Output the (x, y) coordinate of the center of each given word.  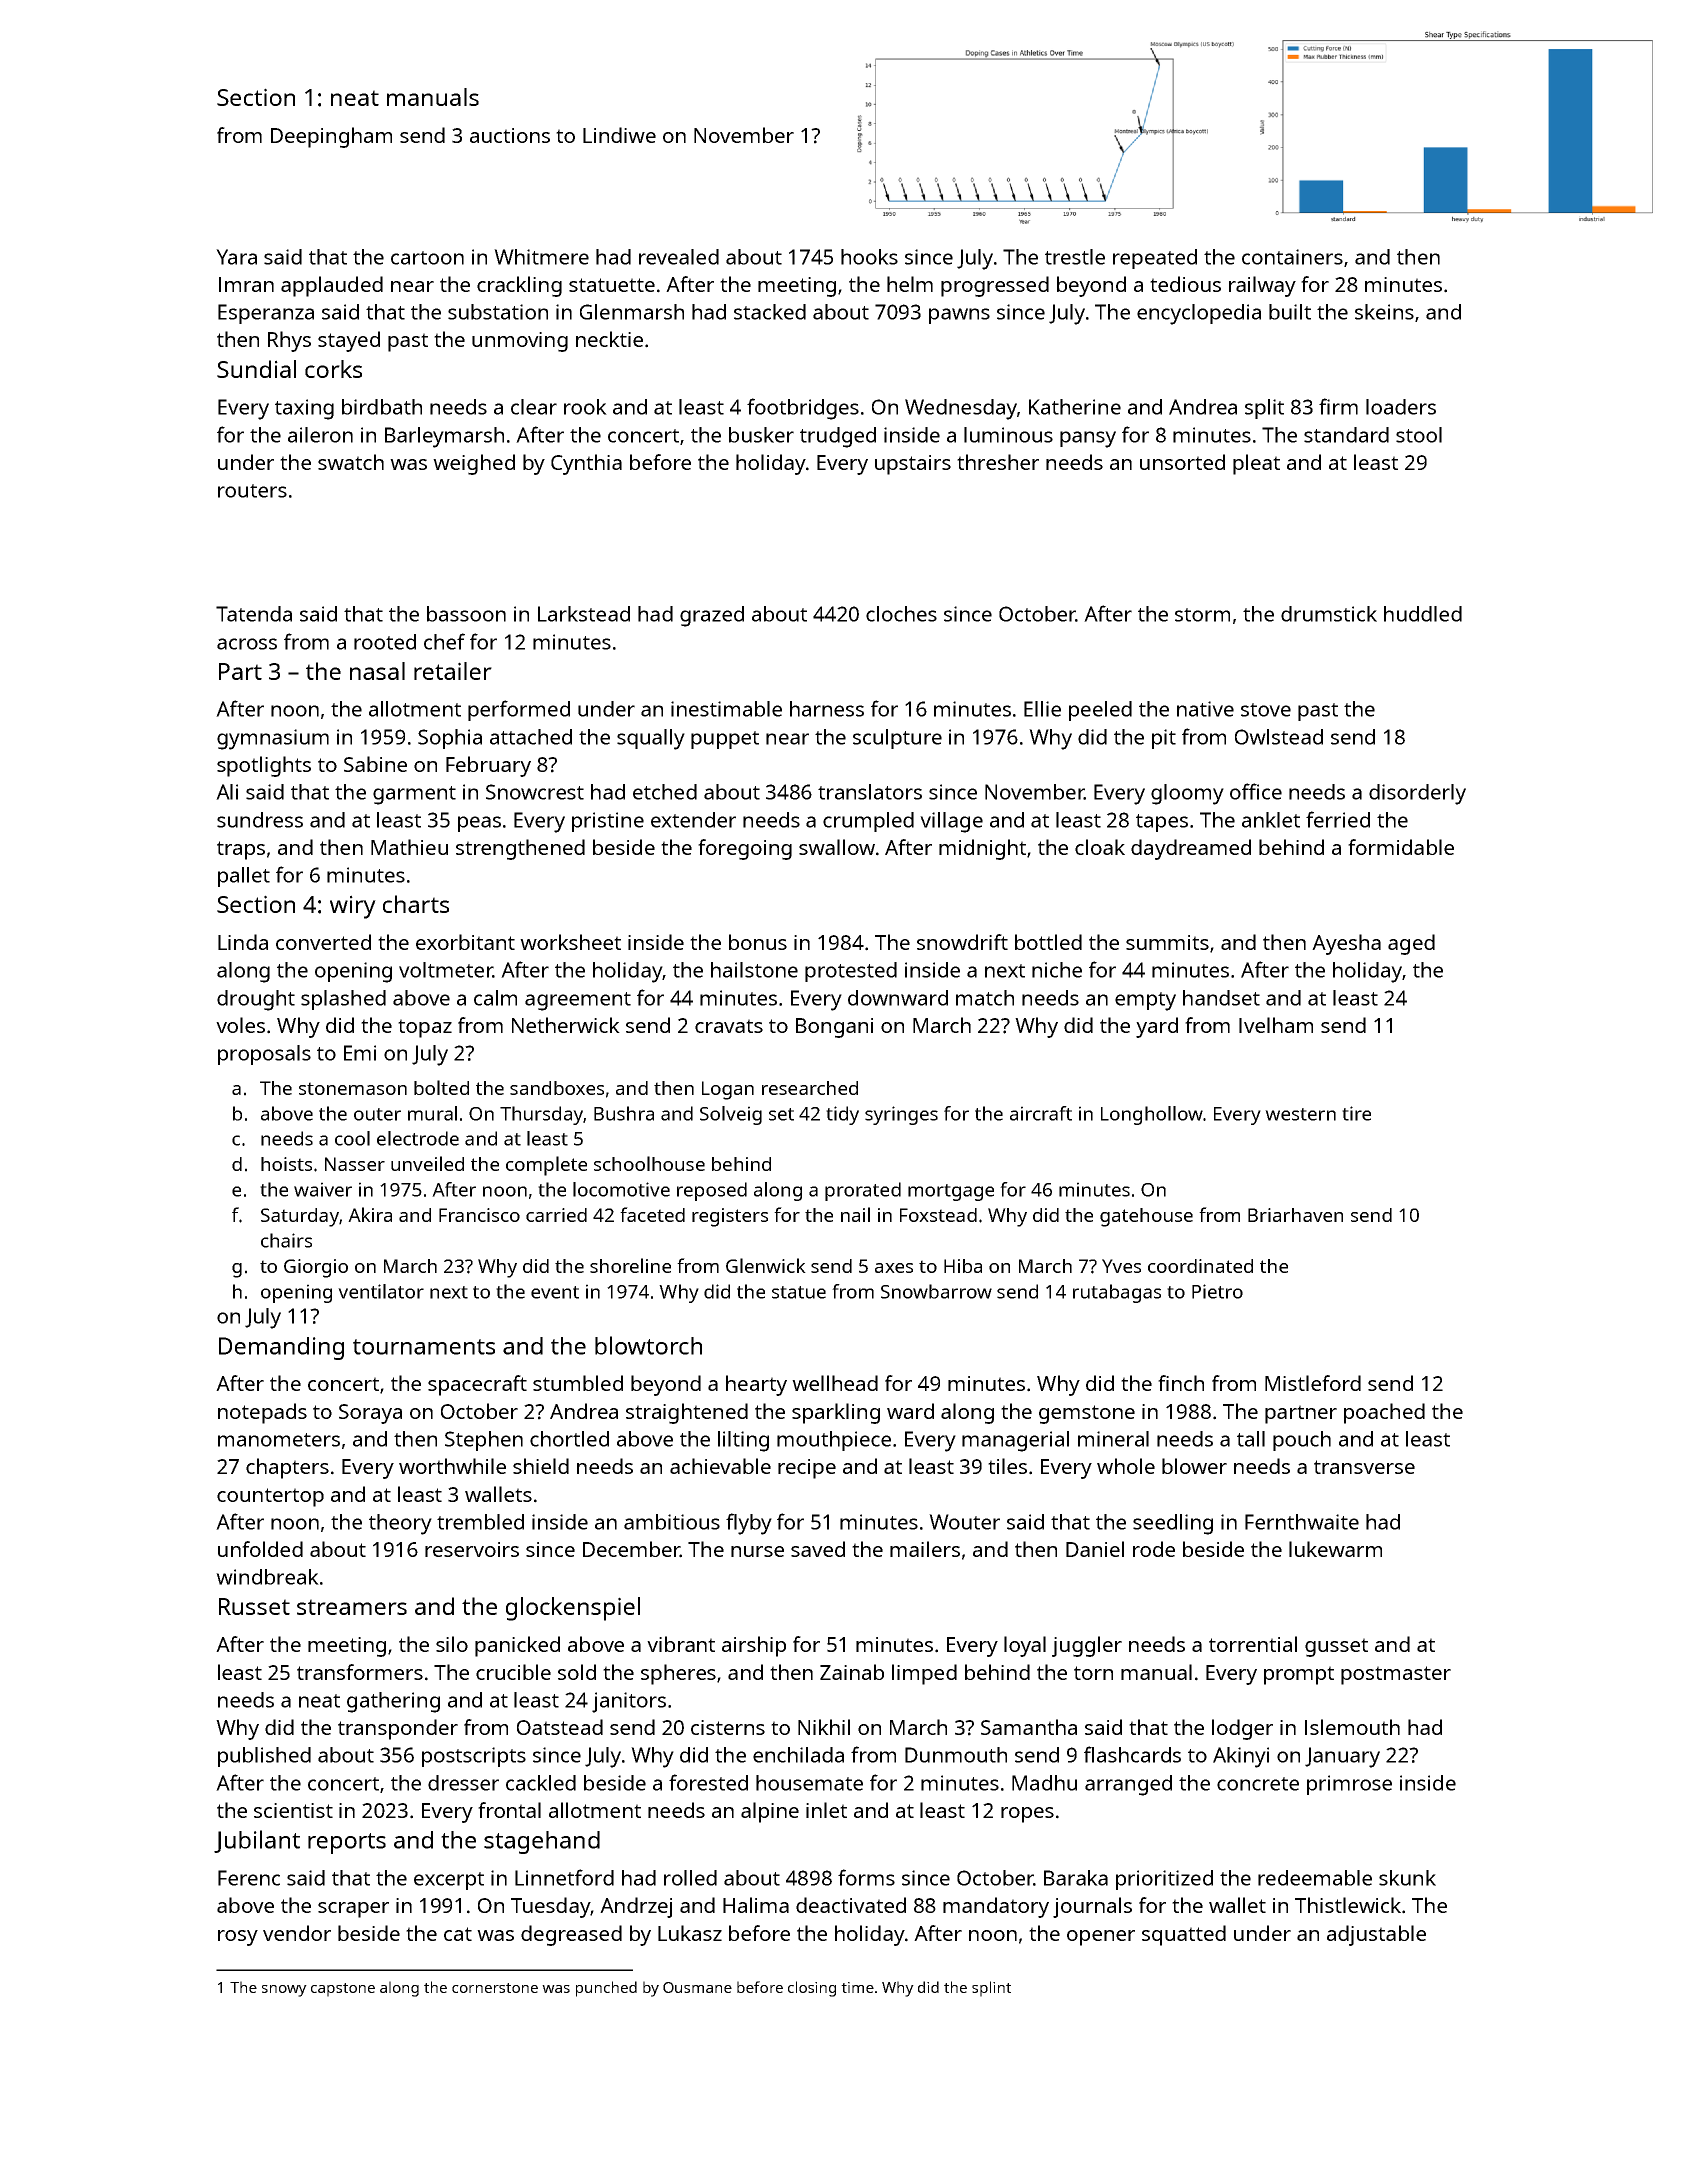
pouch (1302, 1441)
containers (1292, 257)
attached (531, 737)
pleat (1256, 464)
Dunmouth (956, 1755)
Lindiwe (619, 135)
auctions (510, 135)
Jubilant (257, 1841)
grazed (712, 616)
